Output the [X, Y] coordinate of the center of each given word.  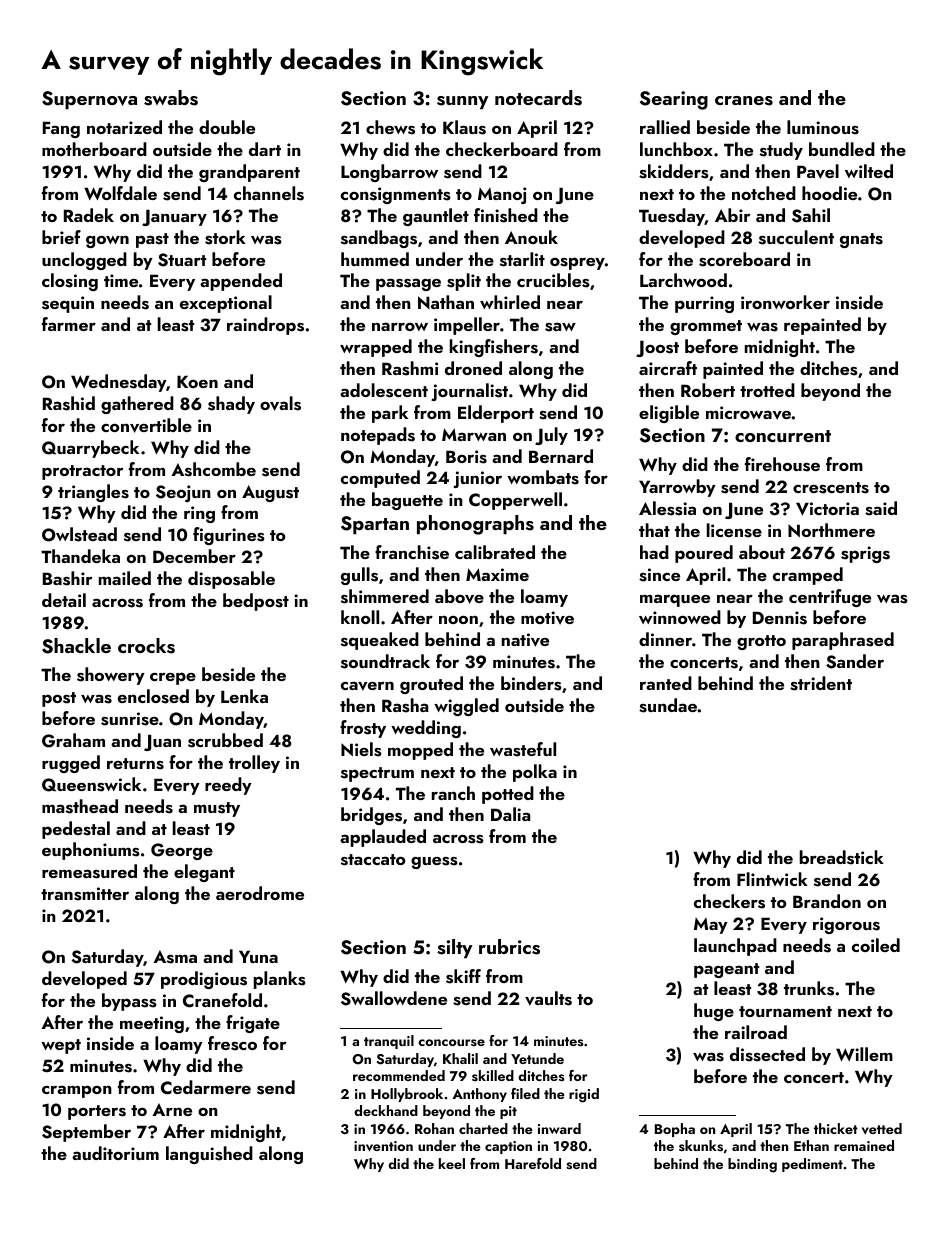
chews [390, 127]
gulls [359, 576]
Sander [855, 661]
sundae [668, 705]
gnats [861, 240]
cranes [744, 101]
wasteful [523, 749]
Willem [864, 1054]
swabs [171, 98]
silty [454, 949]
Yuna [258, 956]
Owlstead [79, 534]
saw [560, 327]
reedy [228, 786]
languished [209, 1155]
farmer [69, 324]
